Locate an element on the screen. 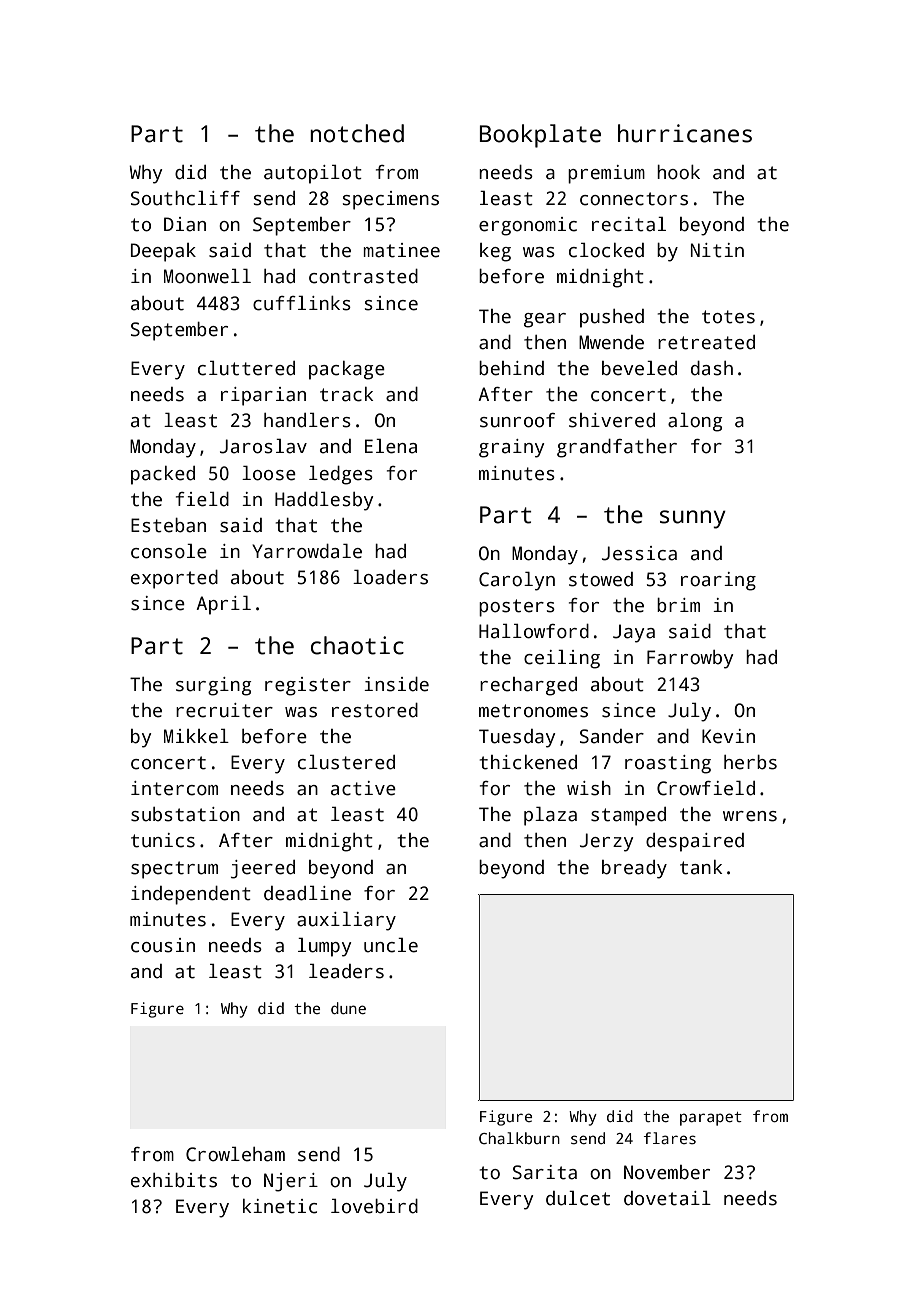 This screenshot has width=924, height=1314. dune is located at coordinates (348, 1008).
